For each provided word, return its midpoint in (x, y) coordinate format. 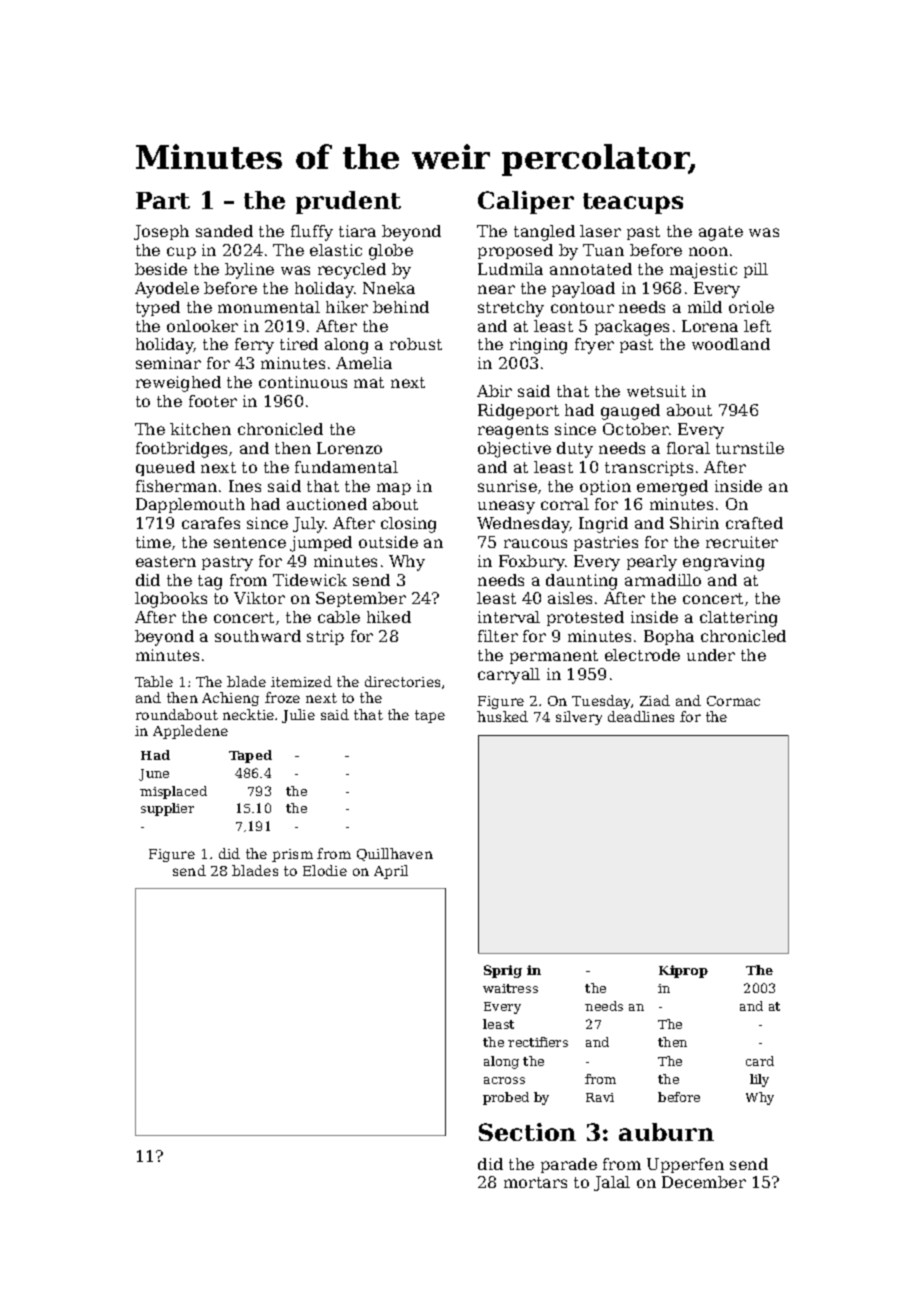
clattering (738, 619)
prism (292, 855)
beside (161, 269)
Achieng (230, 699)
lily (759, 1080)
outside (388, 542)
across (504, 1080)
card (760, 1061)
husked (502, 716)
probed (506, 1098)
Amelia (364, 363)
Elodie (325, 870)
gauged (630, 412)
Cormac (733, 701)
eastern (166, 561)
